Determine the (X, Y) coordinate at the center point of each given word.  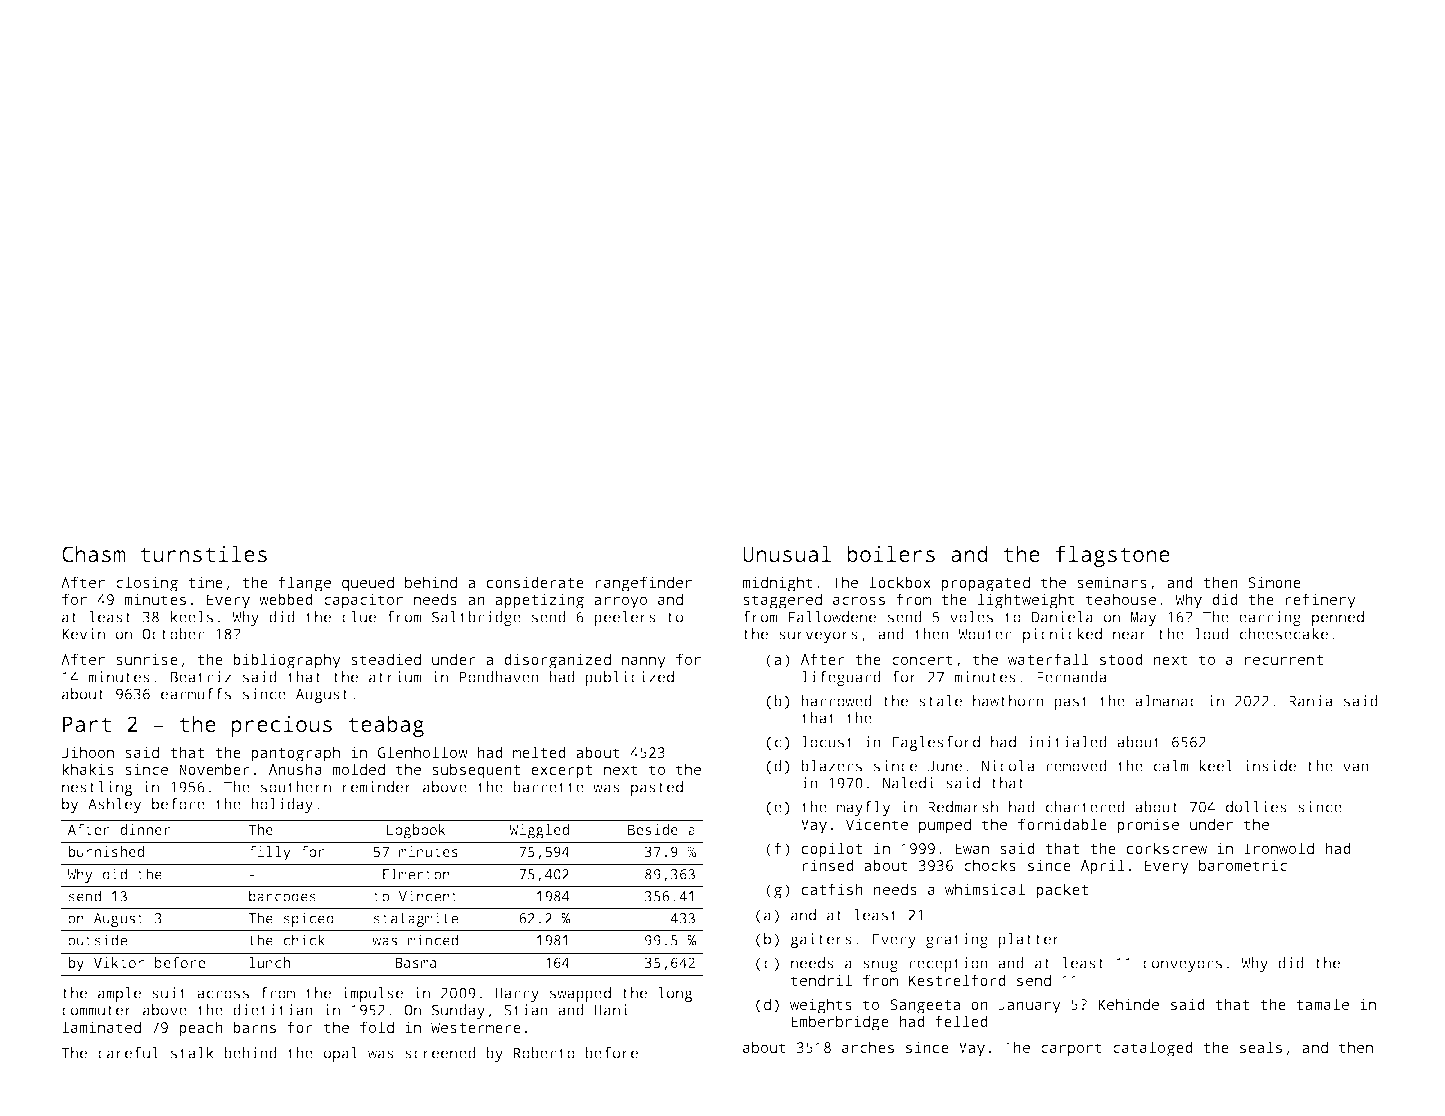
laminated (101, 1027)
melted (539, 752)
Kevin (83, 634)
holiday (282, 805)
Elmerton (416, 874)
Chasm (93, 553)
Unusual (787, 553)
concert (922, 660)
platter (1029, 940)
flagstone (1112, 556)
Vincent (428, 896)
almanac (1166, 701)
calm (1171, 766)
